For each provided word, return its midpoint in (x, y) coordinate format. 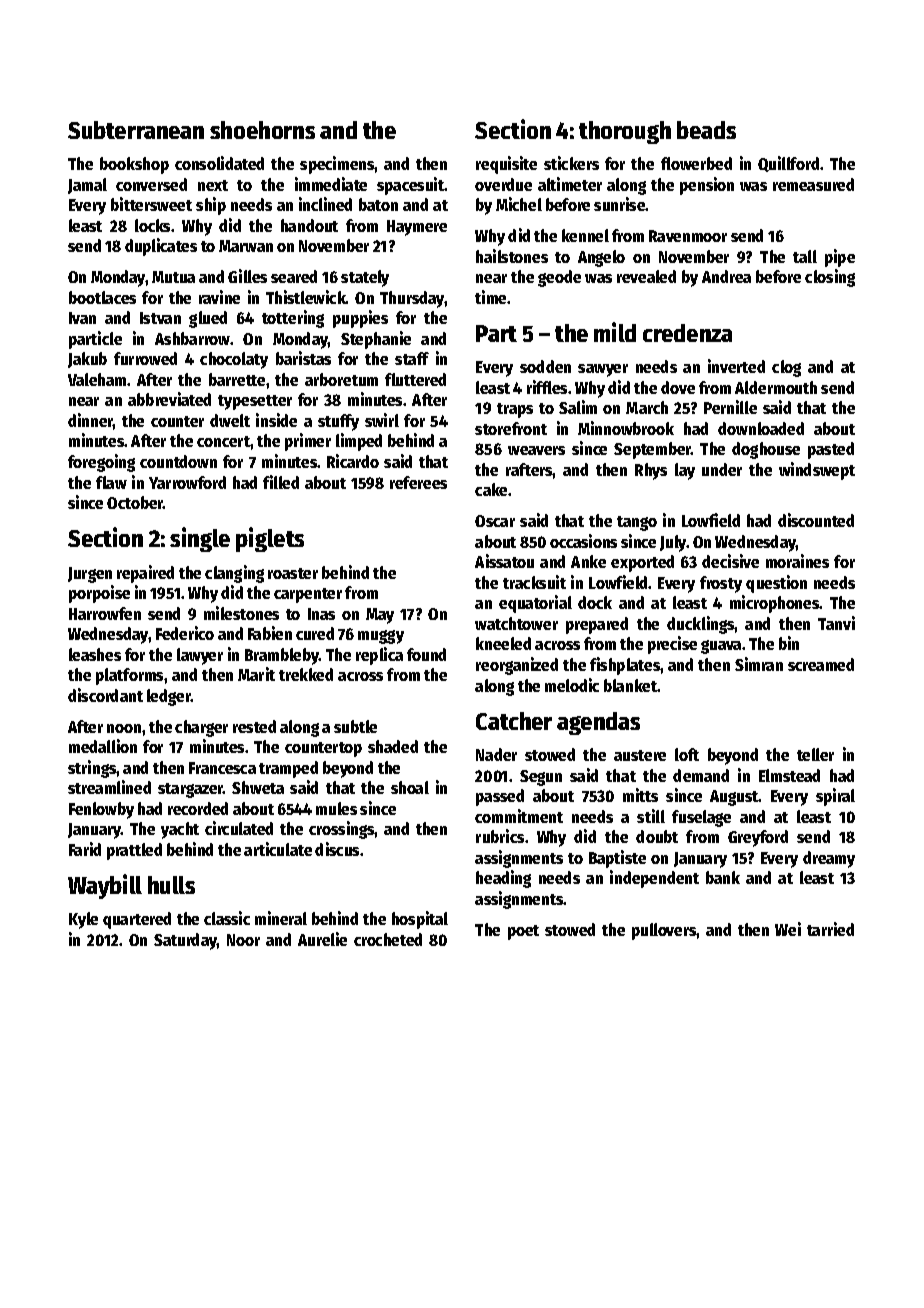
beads (706, 130)
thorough (625, 132)
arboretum (341, 379)
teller (815, 754)
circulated (239, 828)
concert (223, 441)
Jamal (87, 186)
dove (678, 387)
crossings (342, 830)
